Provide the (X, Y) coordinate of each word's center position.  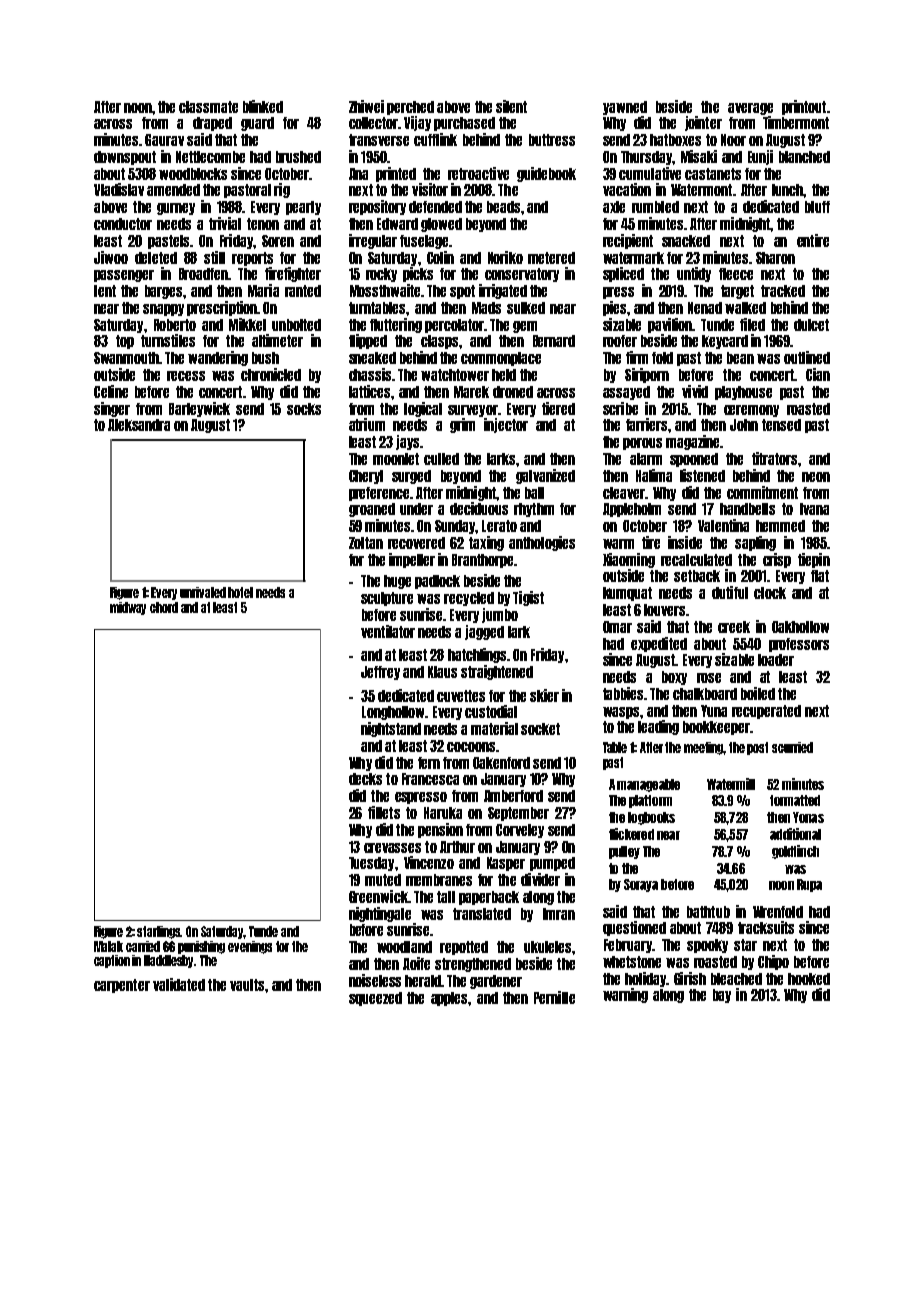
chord (164, 607)
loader (776, 660)
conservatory (522, 275)
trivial (225, 223)
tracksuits (766, 927)
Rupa (809, 885)
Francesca (430, 779)
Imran (559, 914)
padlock (437, 582)
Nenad (705, 308)
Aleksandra (139, 425)
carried (143, 946)
